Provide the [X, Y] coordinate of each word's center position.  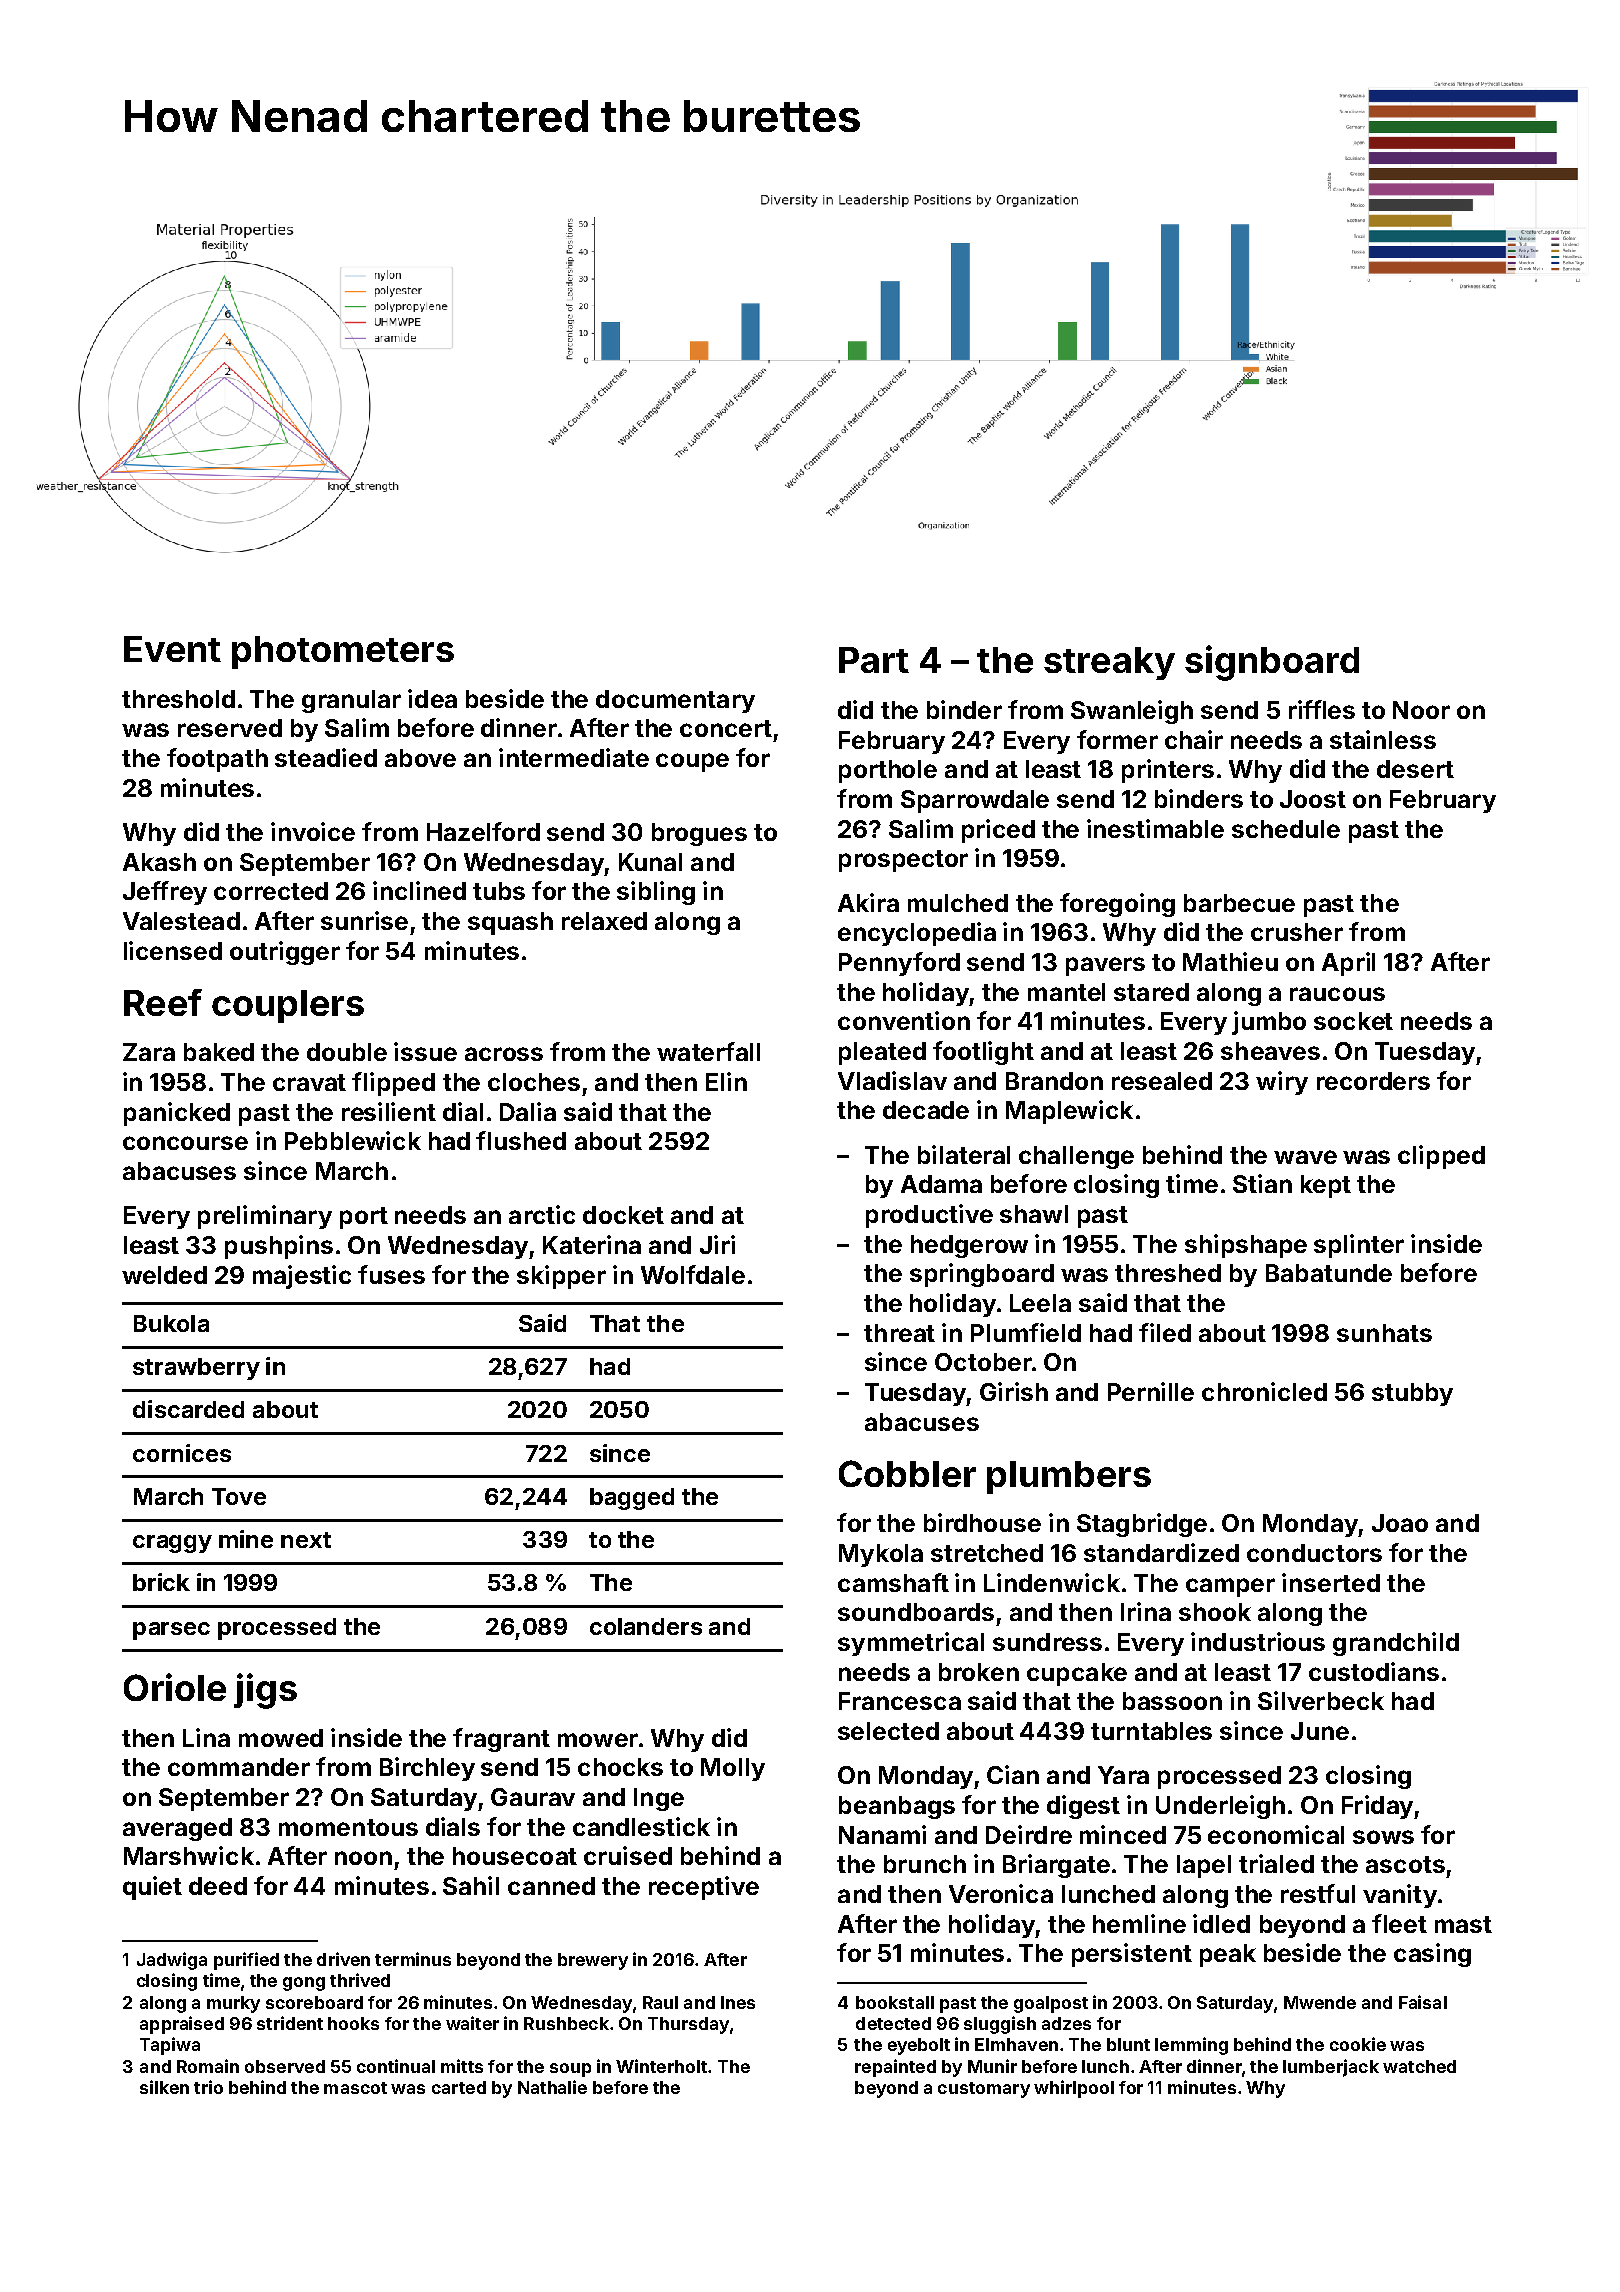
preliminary [265, 1217]
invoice [313, 831]
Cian [1013, 1774]
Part [874, 660]
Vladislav [892, 1080]
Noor [1421, 710]
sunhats [1384, 1333]
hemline [1139, 1923]
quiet [152, 1888]
